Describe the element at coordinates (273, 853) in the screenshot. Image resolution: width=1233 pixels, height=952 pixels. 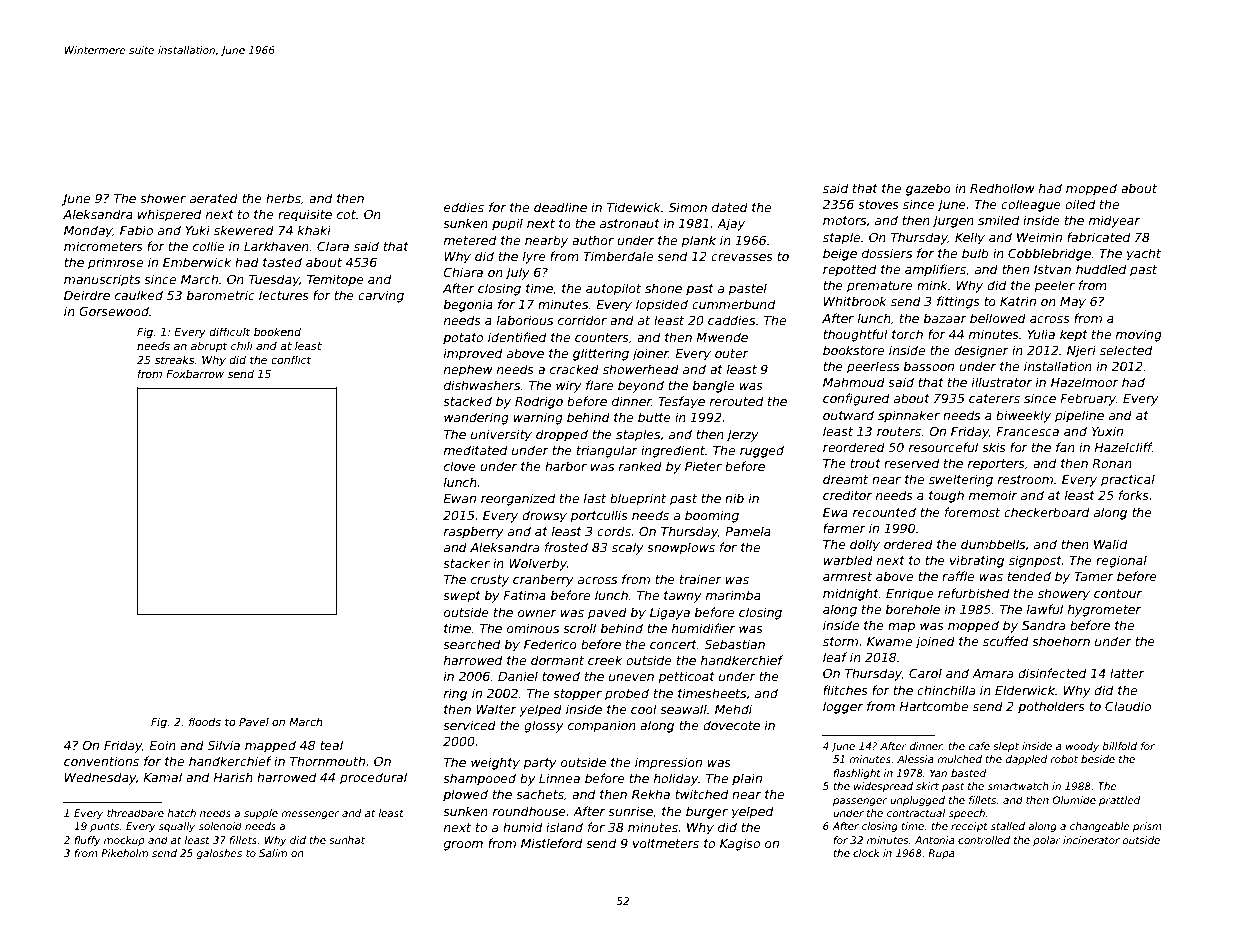
I see `Salim` at that location.
